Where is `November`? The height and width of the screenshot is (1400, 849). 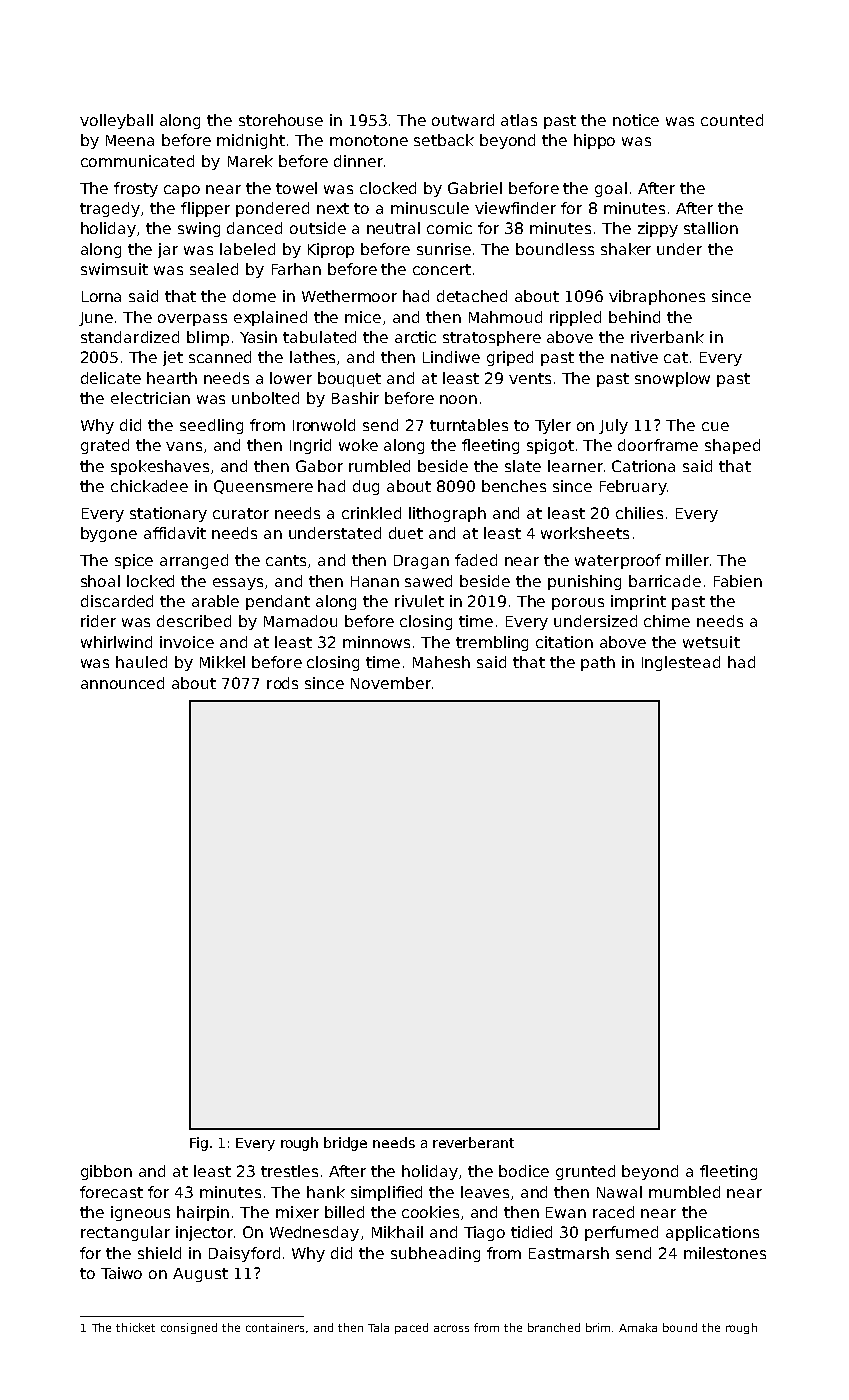
November is located at coordinates (391, 683).
